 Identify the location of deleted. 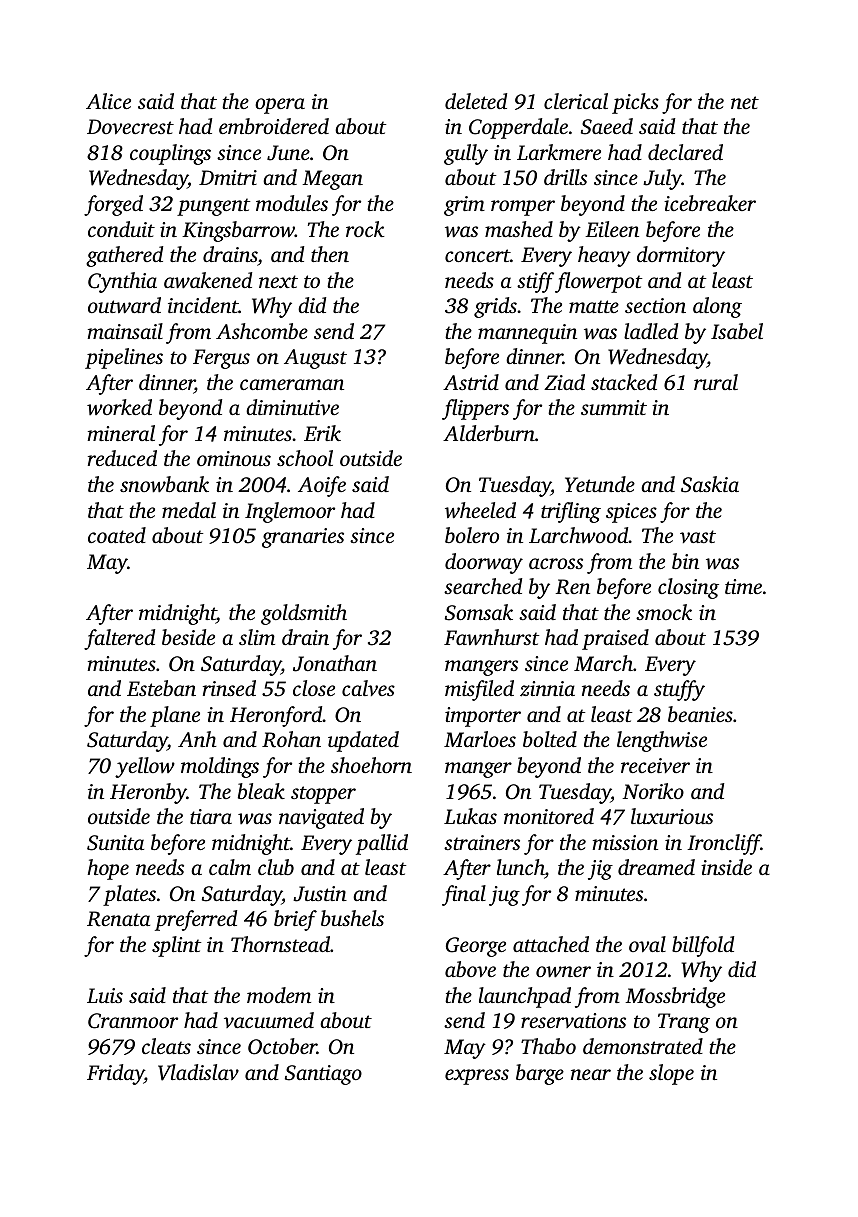
(476, 101).
